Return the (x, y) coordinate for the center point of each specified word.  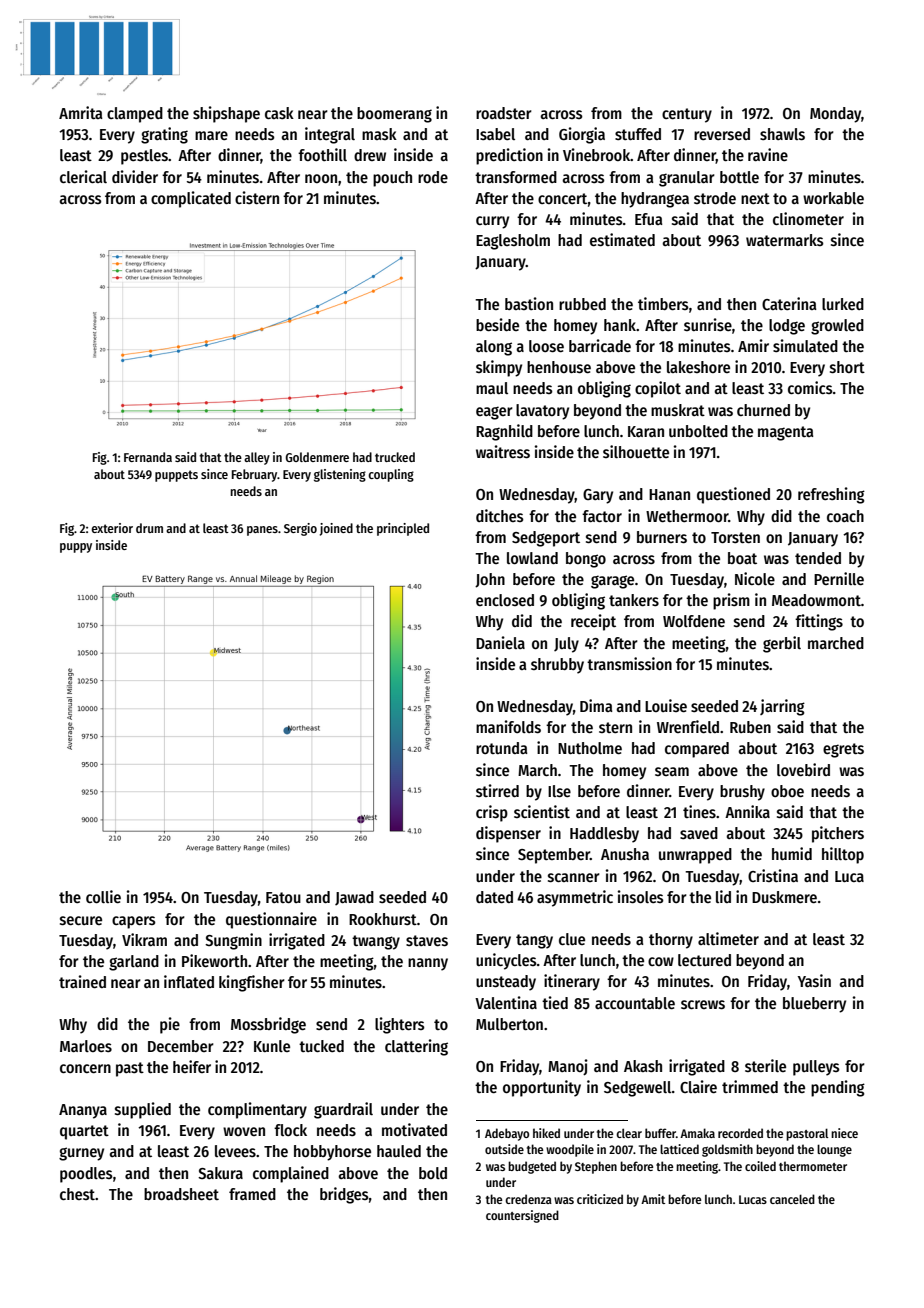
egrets (843, 750)
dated (494, 897)
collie (103, 896)
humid (792, 853)
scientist (542, 812)
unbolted (698, 431)
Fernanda (148, 457)
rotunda (501, 748)
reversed (722, 134)
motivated (414, 1129)
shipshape (226, 114)
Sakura (220, 1173)
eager (494, 413)
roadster (504, 113)
